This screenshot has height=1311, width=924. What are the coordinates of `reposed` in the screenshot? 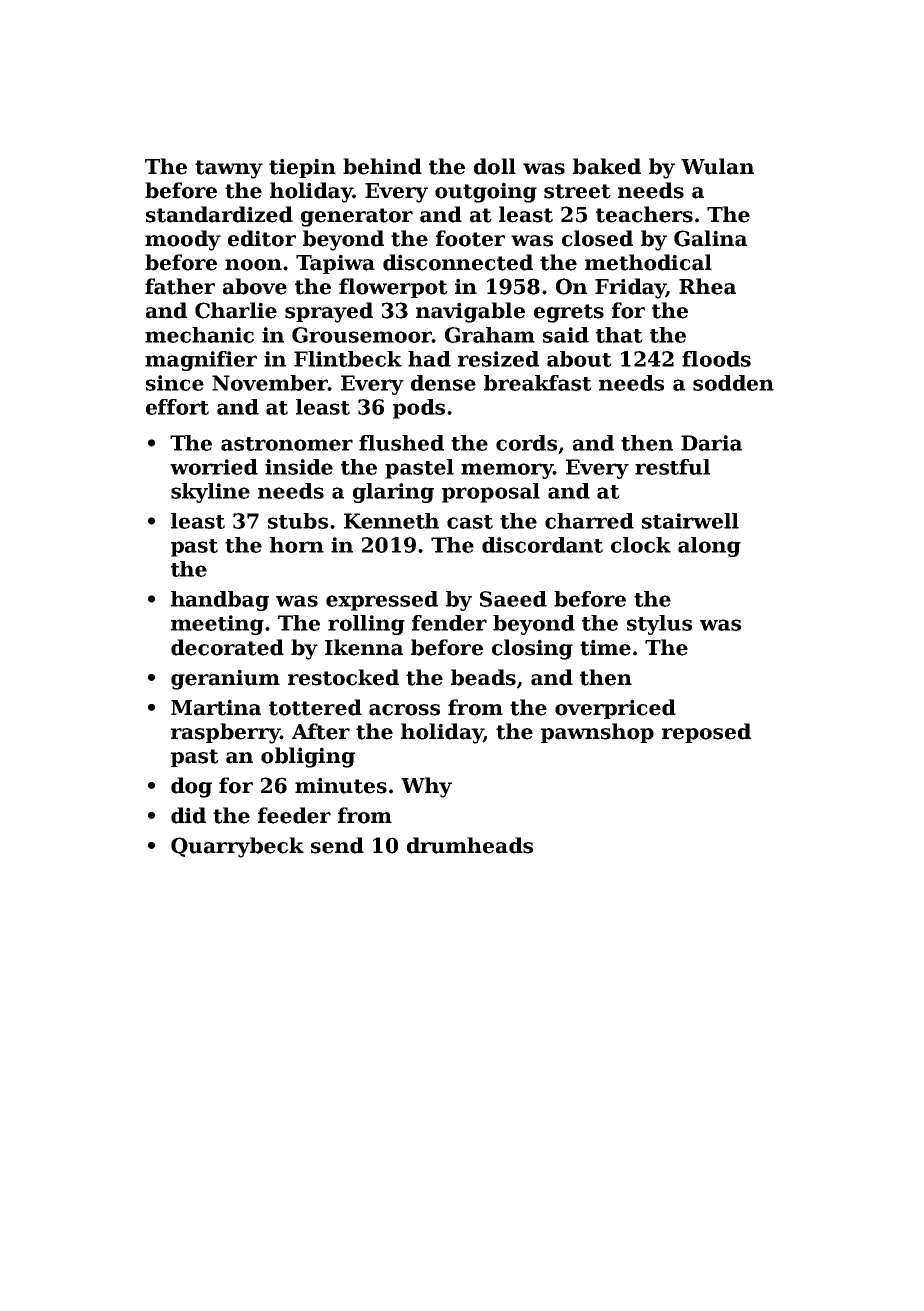 It's located at (706, 733).
